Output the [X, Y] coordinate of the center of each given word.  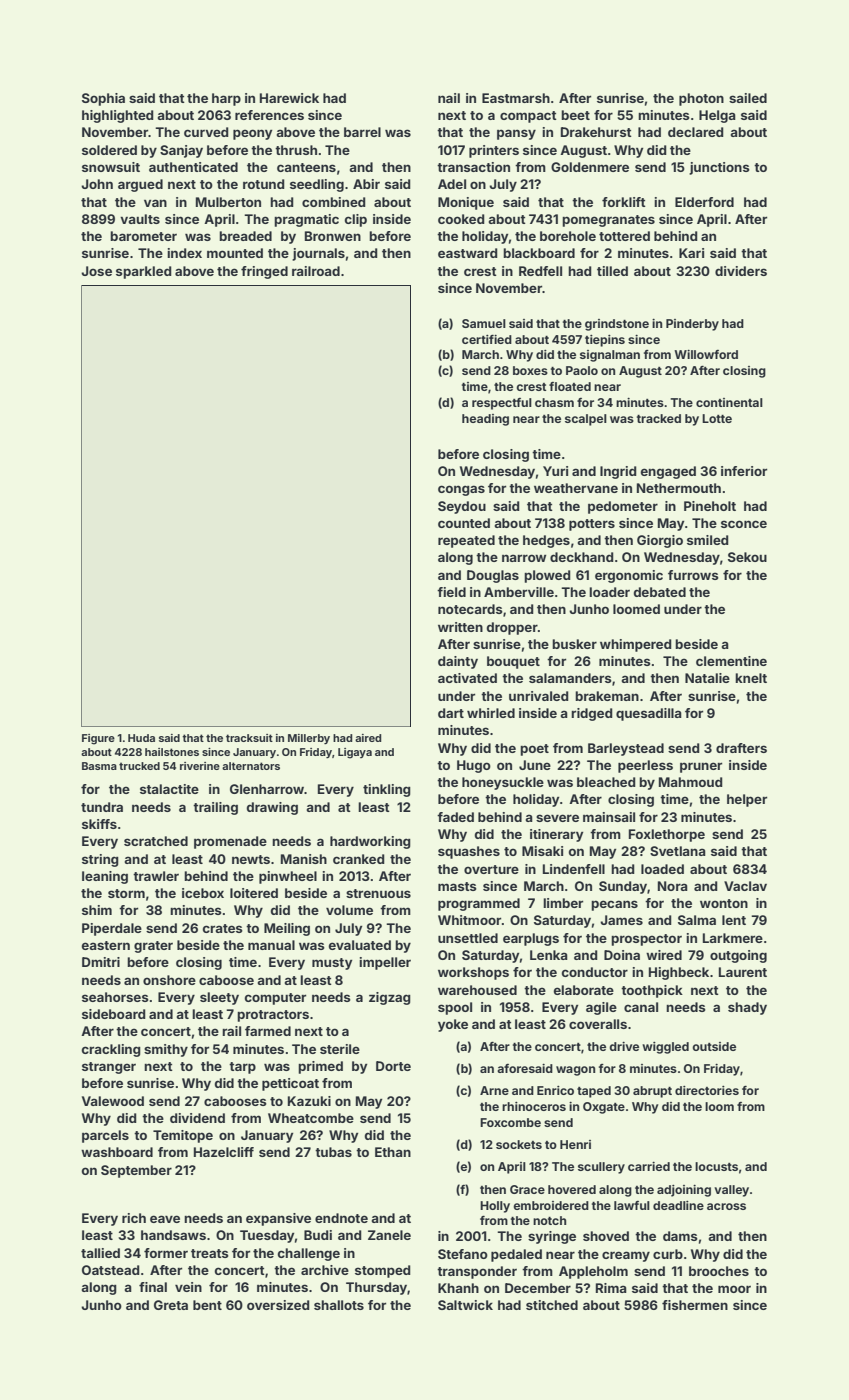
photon [701, 99]
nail [449, 98]
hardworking [370, 842]
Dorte [393, 1066]
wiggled [665, 1048]
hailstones [172, 752]
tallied [100, 1253]
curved [206, 132]
